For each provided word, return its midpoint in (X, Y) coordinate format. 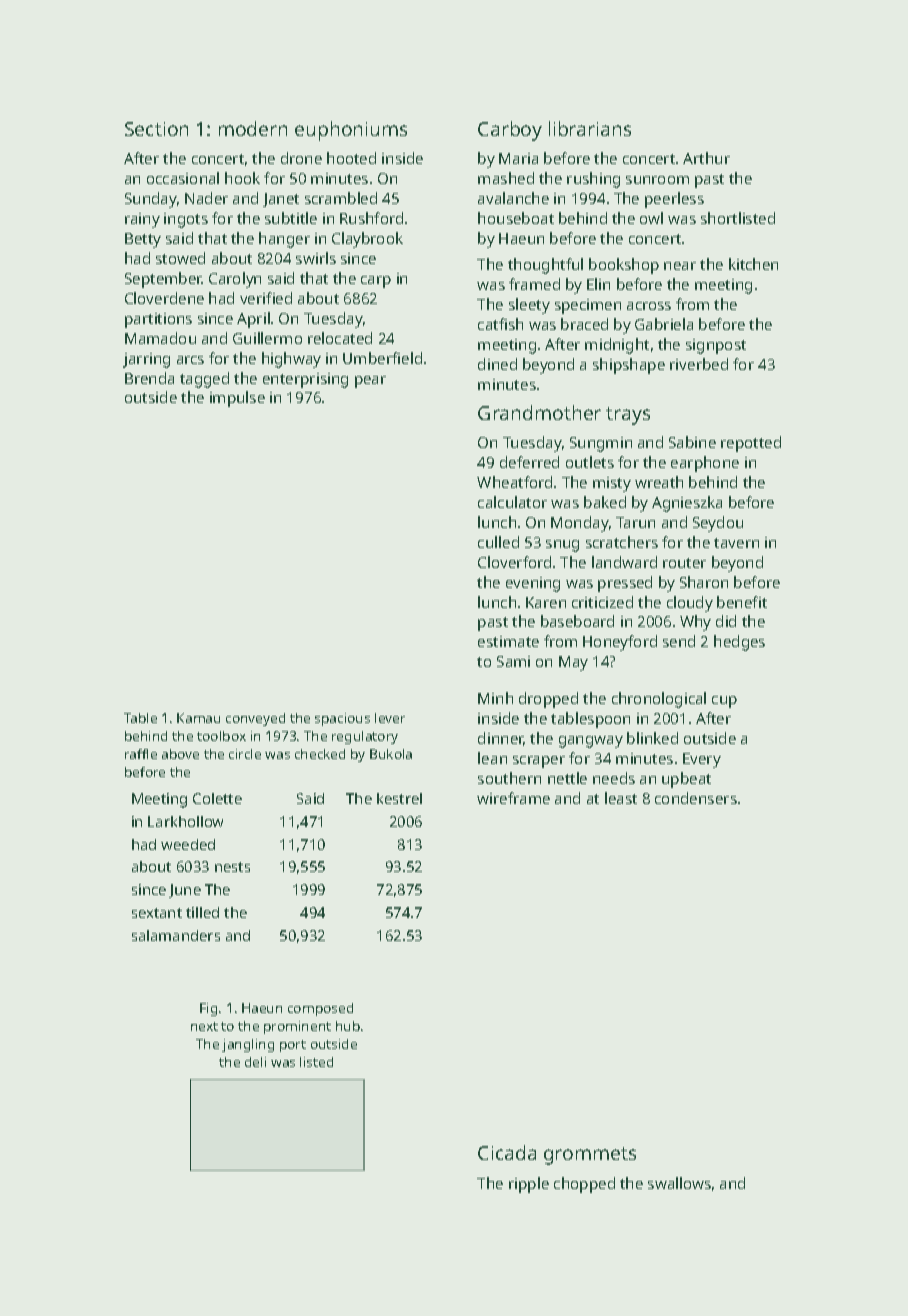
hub (348, 1026)
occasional (183, 178)
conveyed (255, 719)
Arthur (706, 158)
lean (492, 758)
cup (724, 702)
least (621, 798)
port (293, 1046)
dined (497, 364)
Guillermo (267, 338)
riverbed (699, 364)
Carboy (510, 131)
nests (232, 867)
